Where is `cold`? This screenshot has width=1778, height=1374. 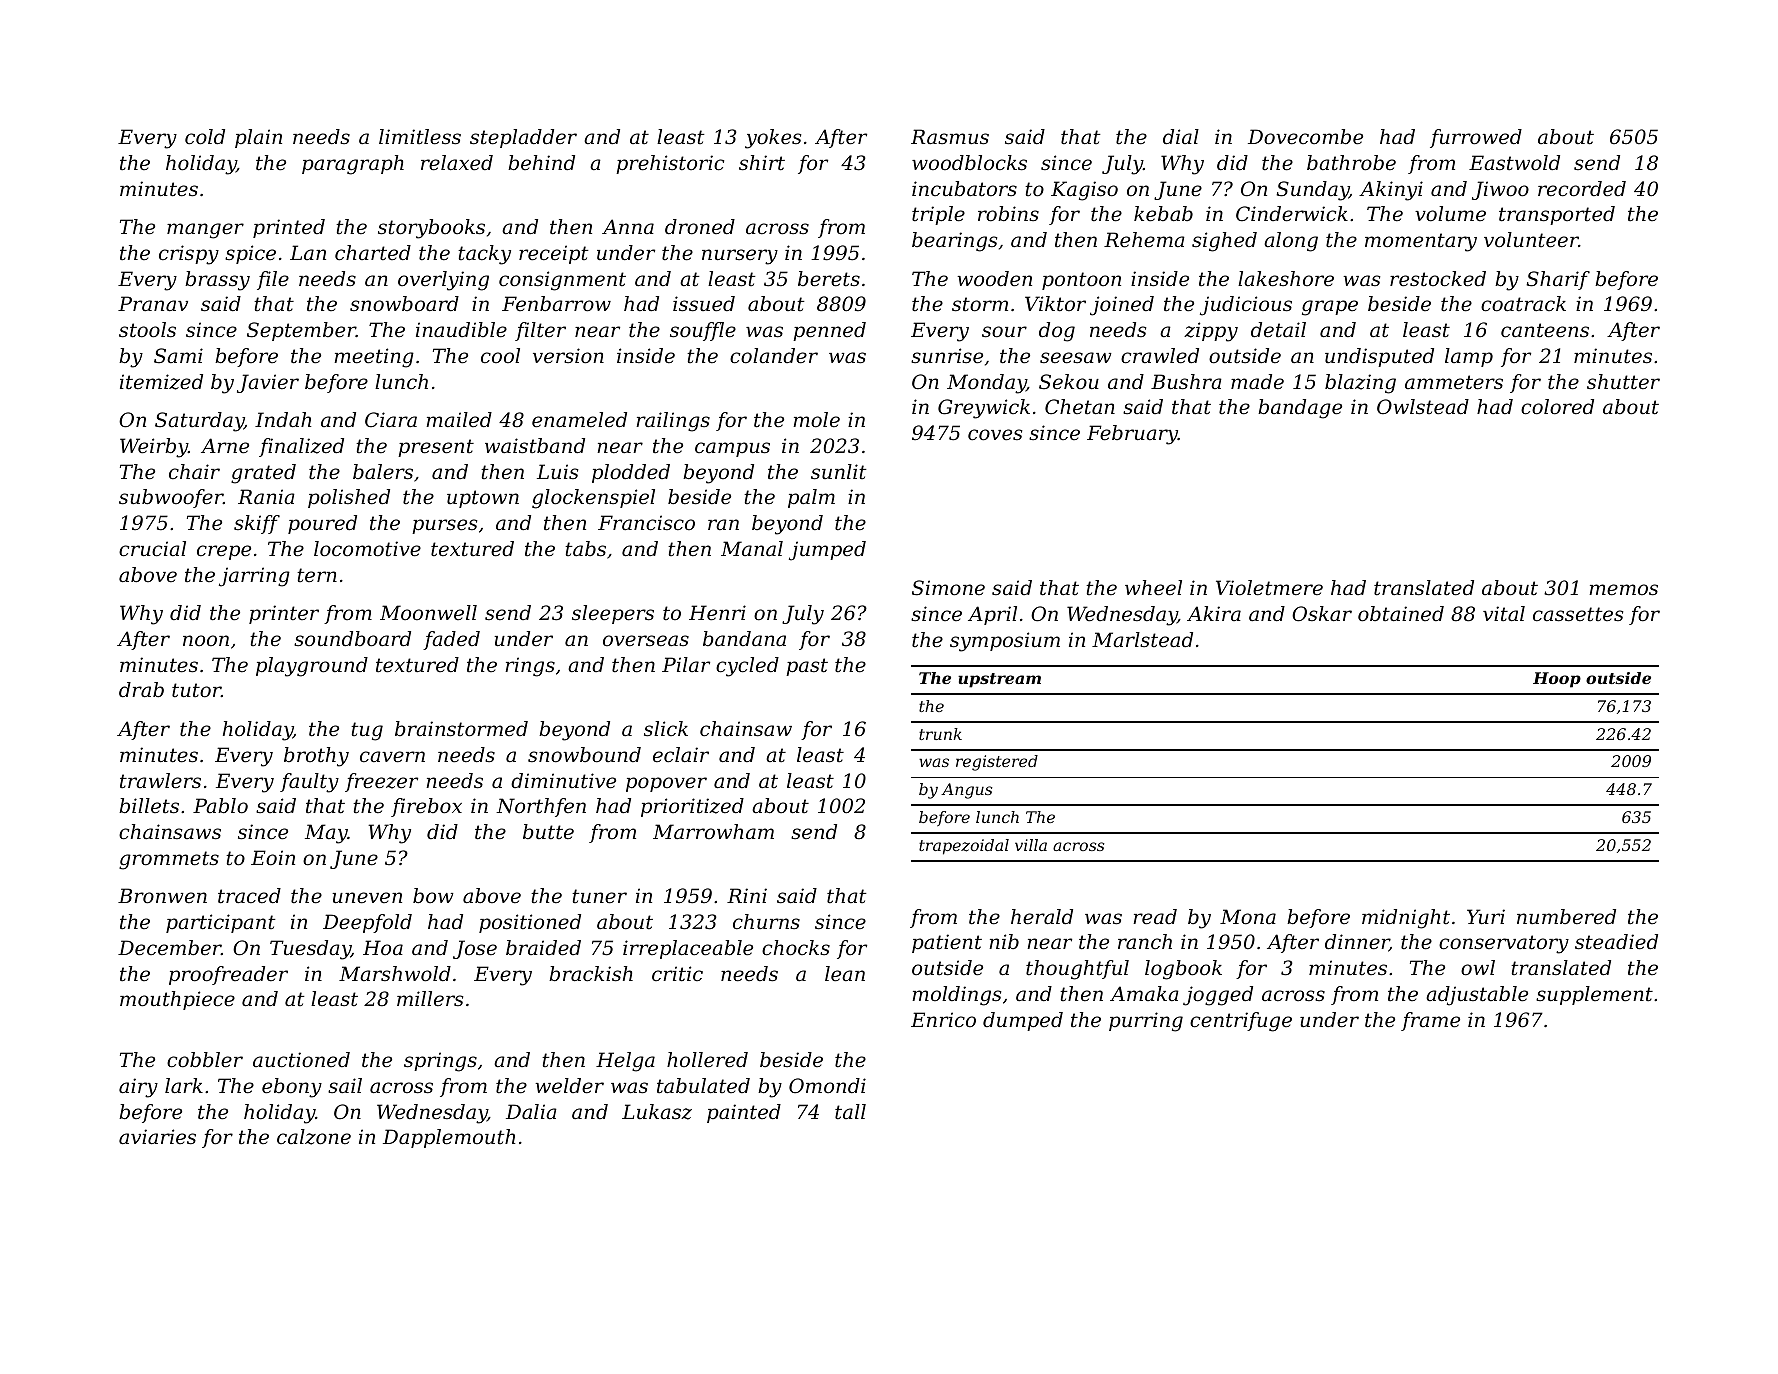 cold is located at coordinates (205, 137).
